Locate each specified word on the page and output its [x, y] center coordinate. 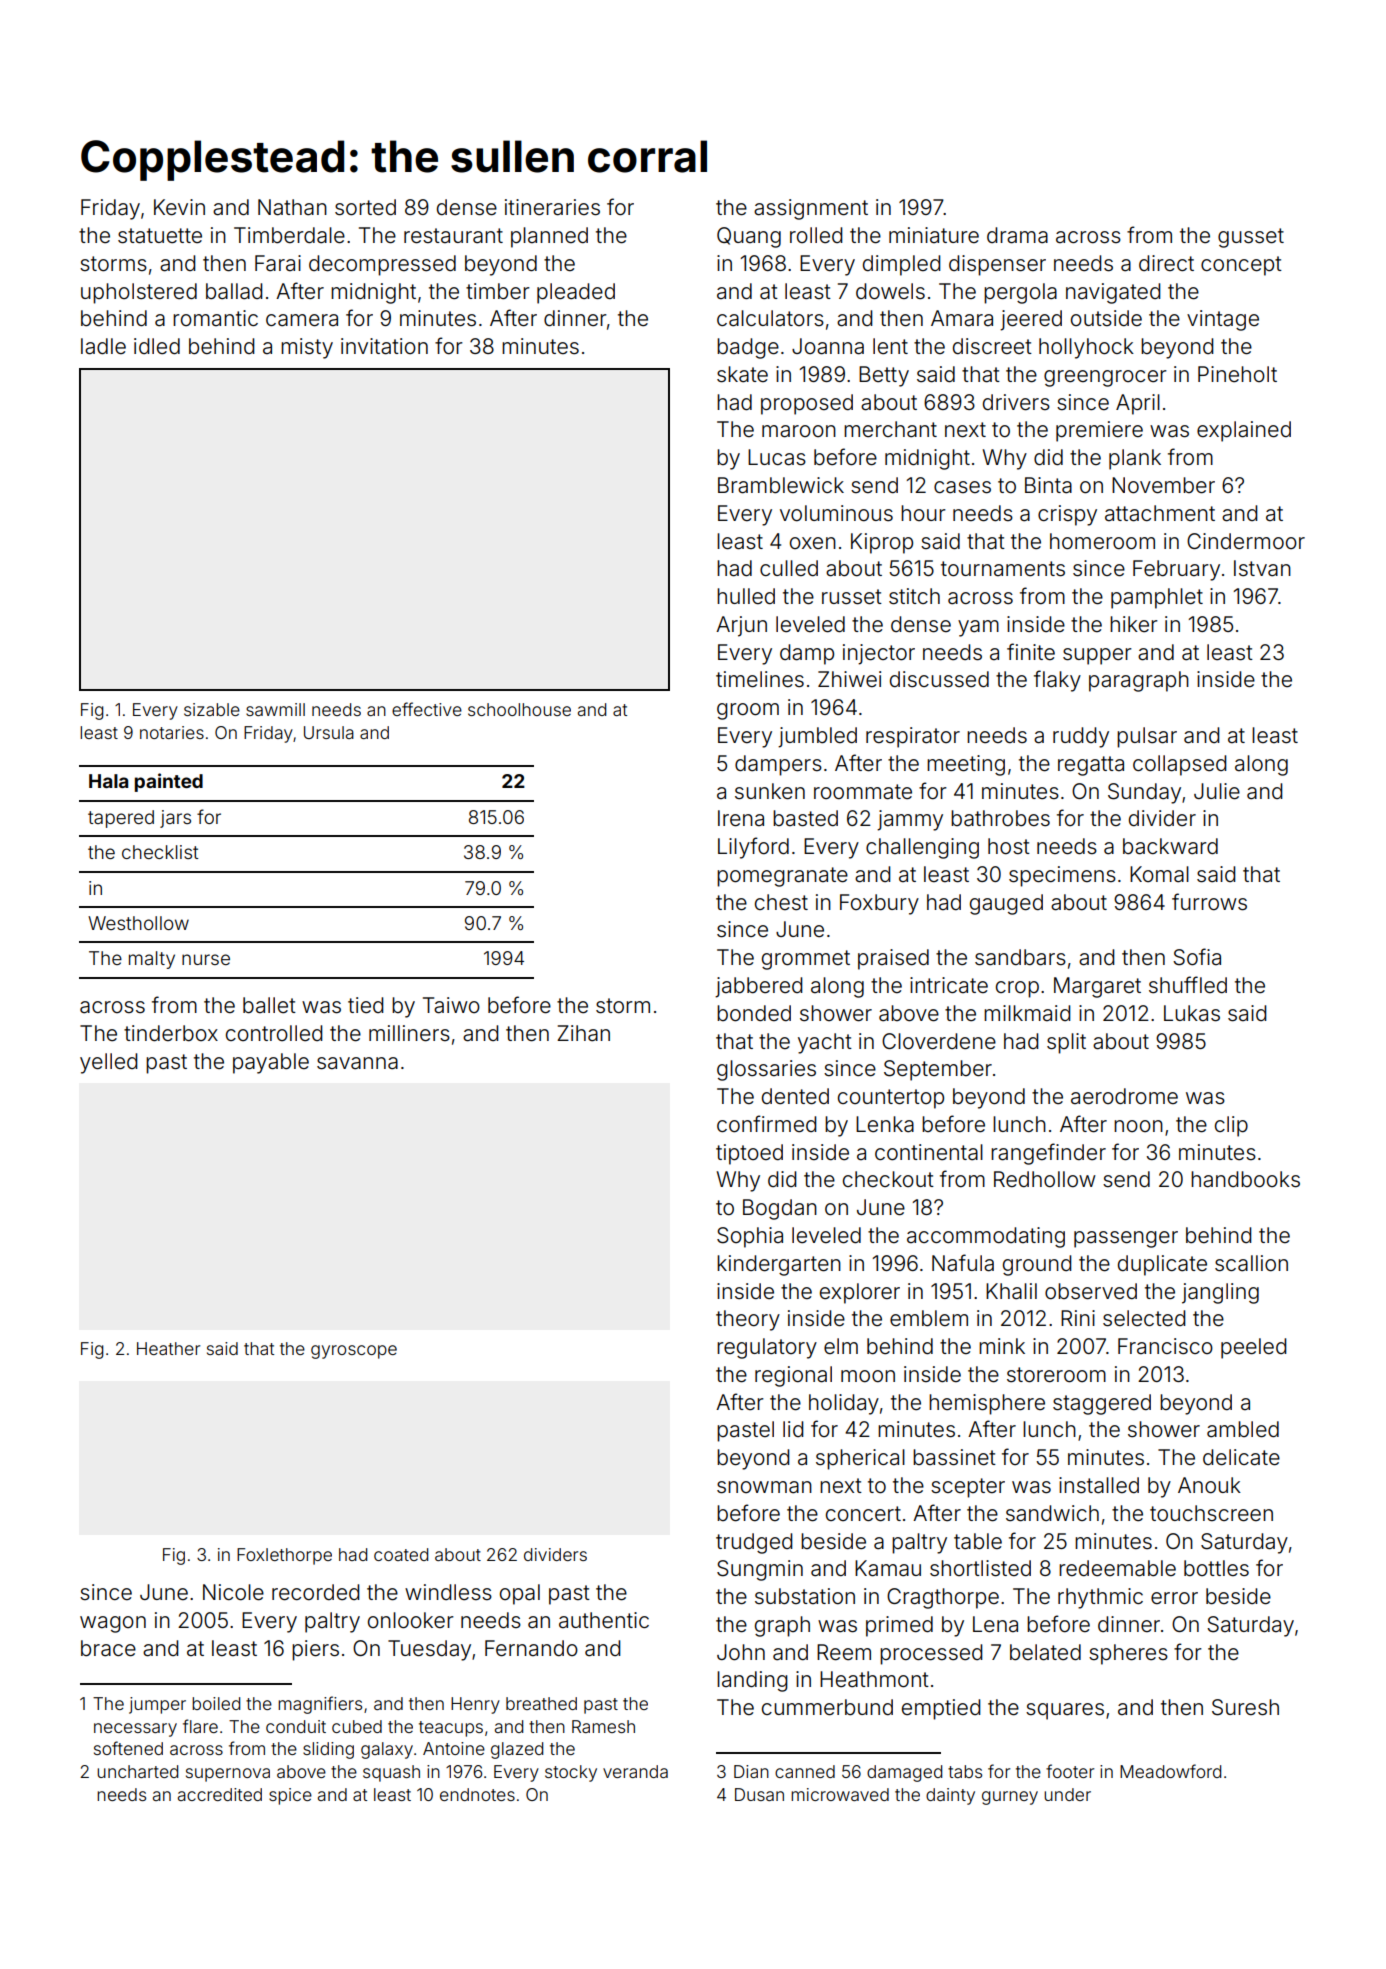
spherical [860, 1459]
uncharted [137, 1771]
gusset [1251, 238]
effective [427, 709]
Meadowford [1170, 1771]
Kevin [179, 207]
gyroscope [354, 1352]
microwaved [840, 1794]
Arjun [741, 626]
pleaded [576, 293]
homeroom [1102, 541]
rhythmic [1100, 1598]
